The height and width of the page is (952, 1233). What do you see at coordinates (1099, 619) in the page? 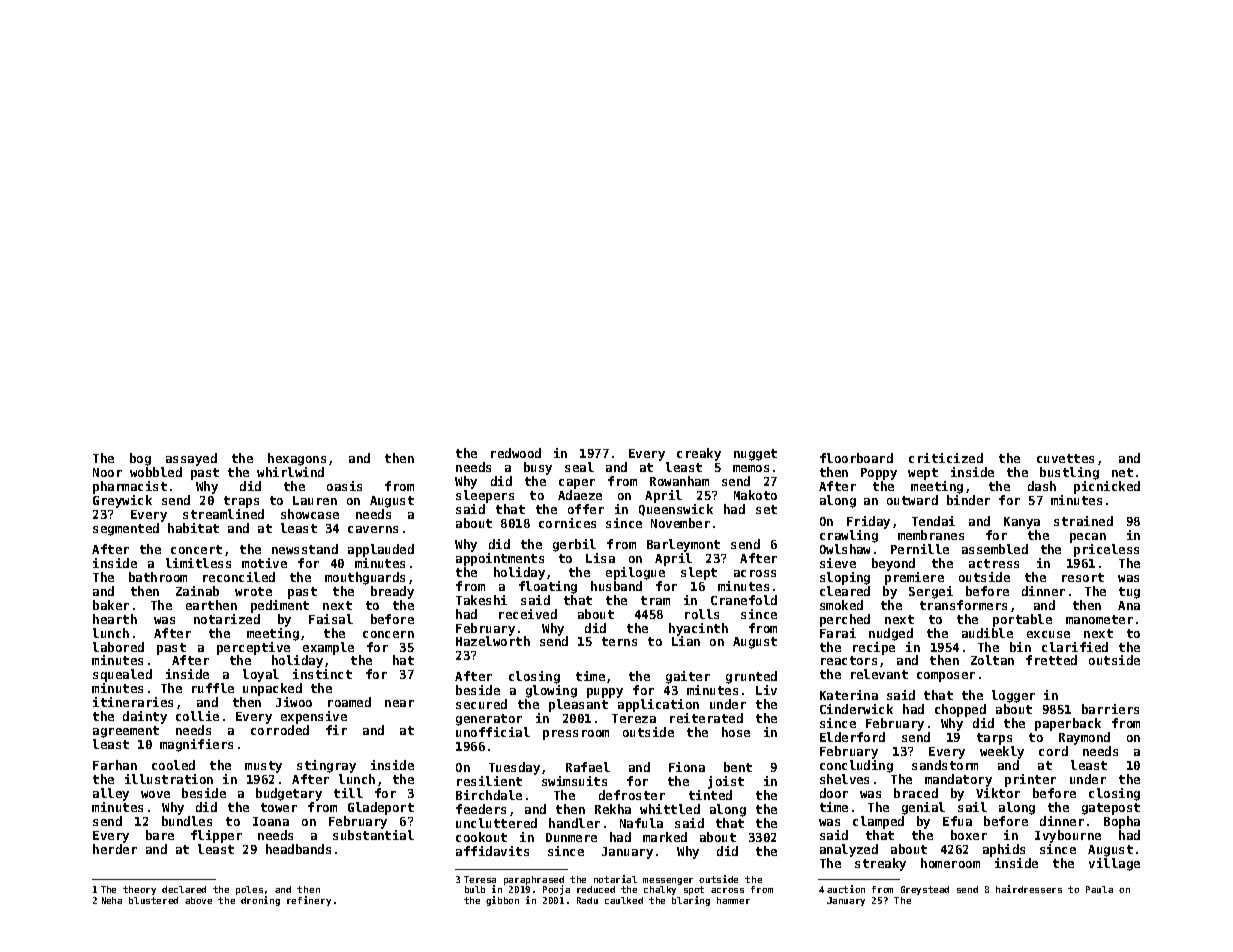
I see `manometer` at bounding box center [1099, 619].
